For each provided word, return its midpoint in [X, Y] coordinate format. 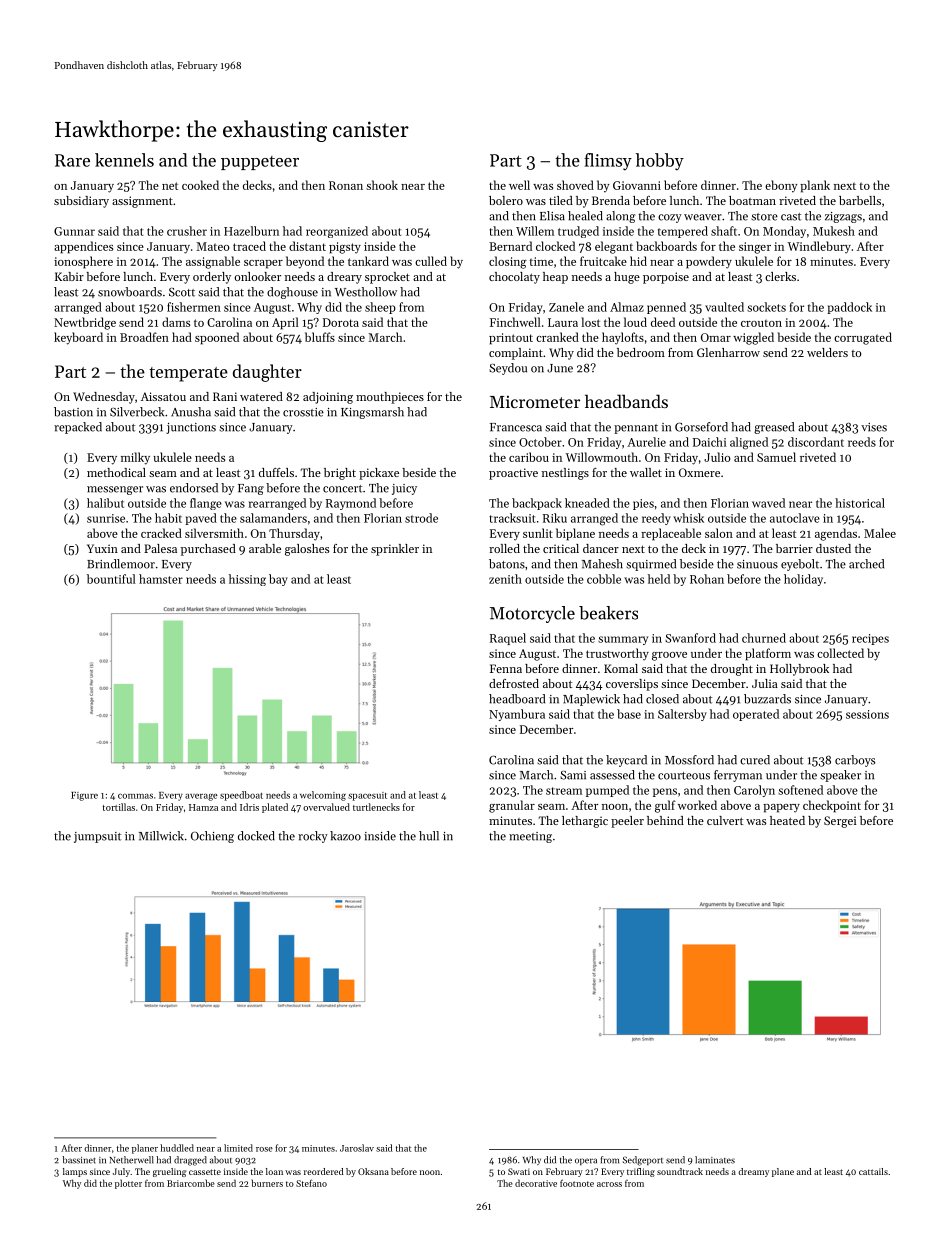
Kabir [69, 276]
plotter [128, 1184]
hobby [660, 162]
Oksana [373, 1171]
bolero [506, 200]
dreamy [753, 1172]
